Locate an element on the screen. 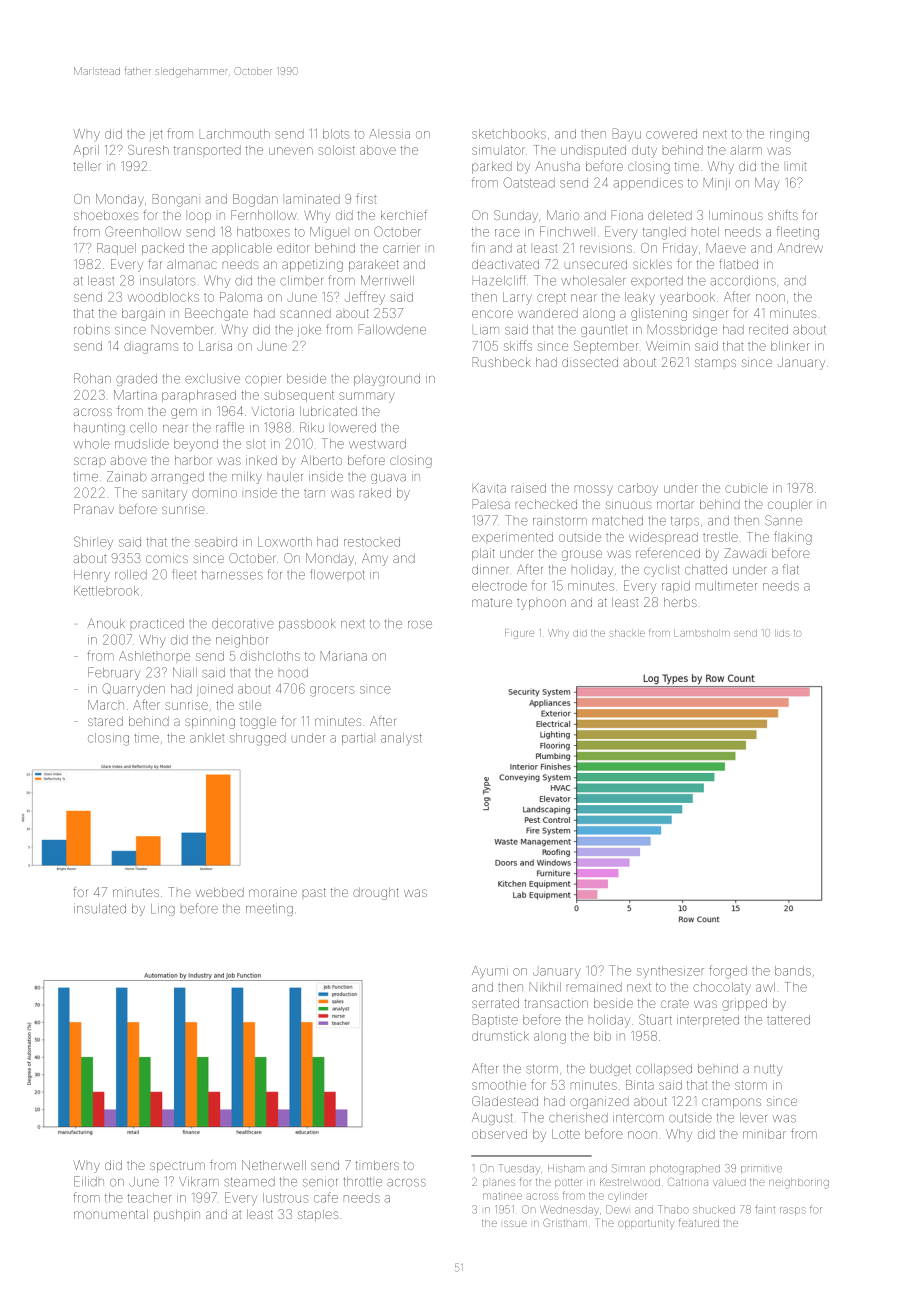 Image resolution: width=908 pixels, height=1316 pixels. throttle is located at coordinates (363, 1182).
